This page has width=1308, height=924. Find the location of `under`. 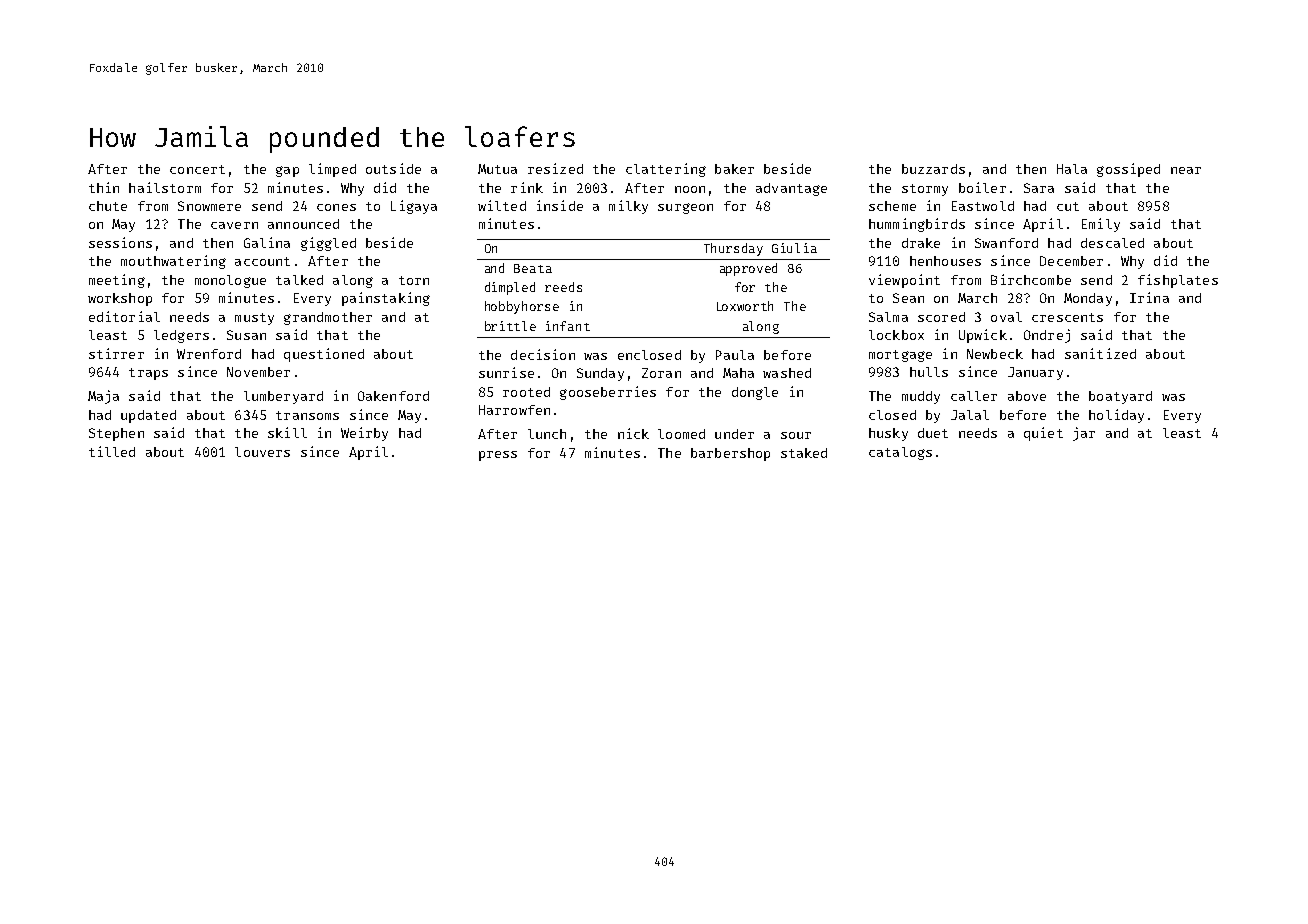

under is located at coordinates (734, 434).
